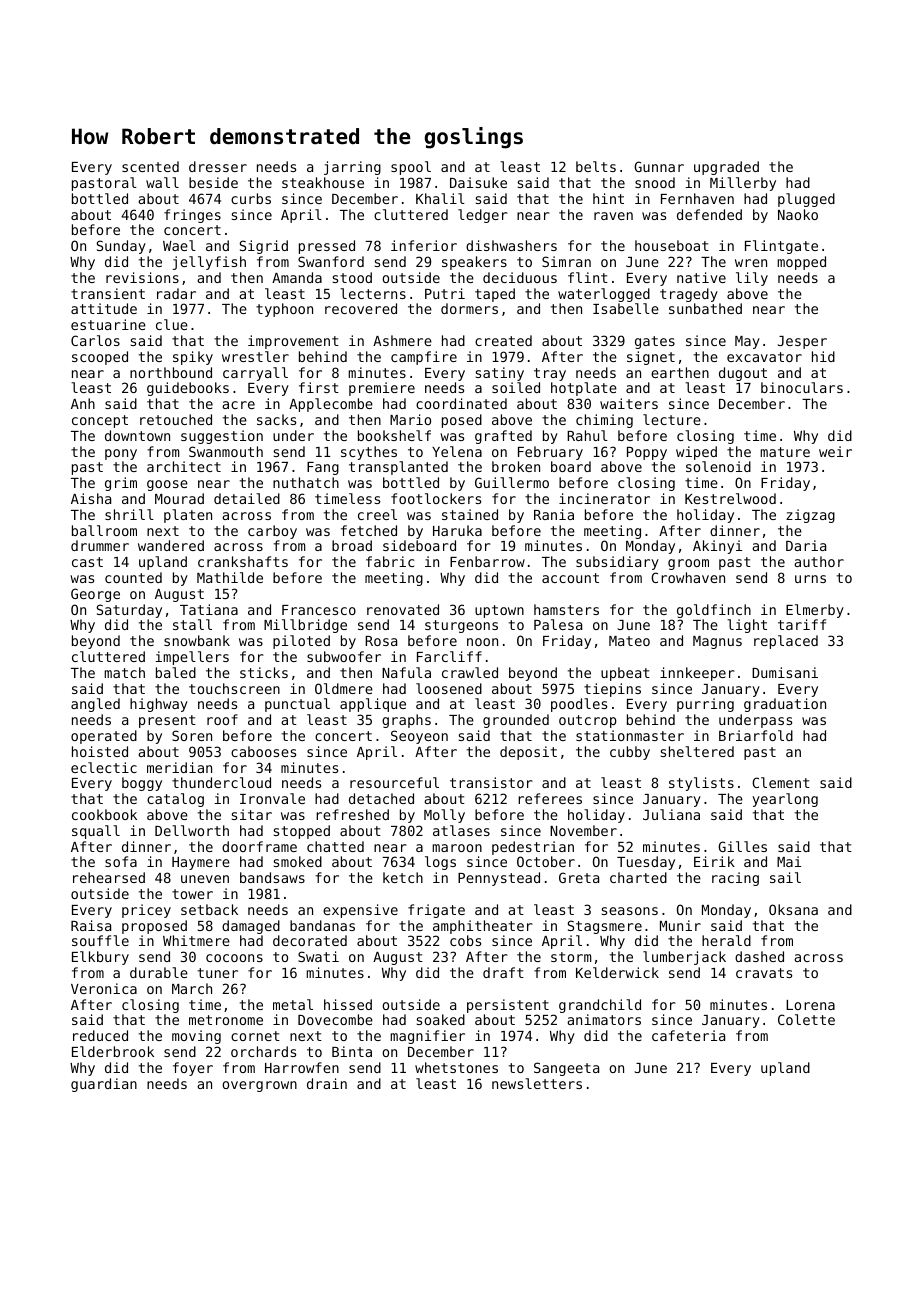 The height and width of the page is (1308, 924). I want to click on wall, so click(162, 182).
